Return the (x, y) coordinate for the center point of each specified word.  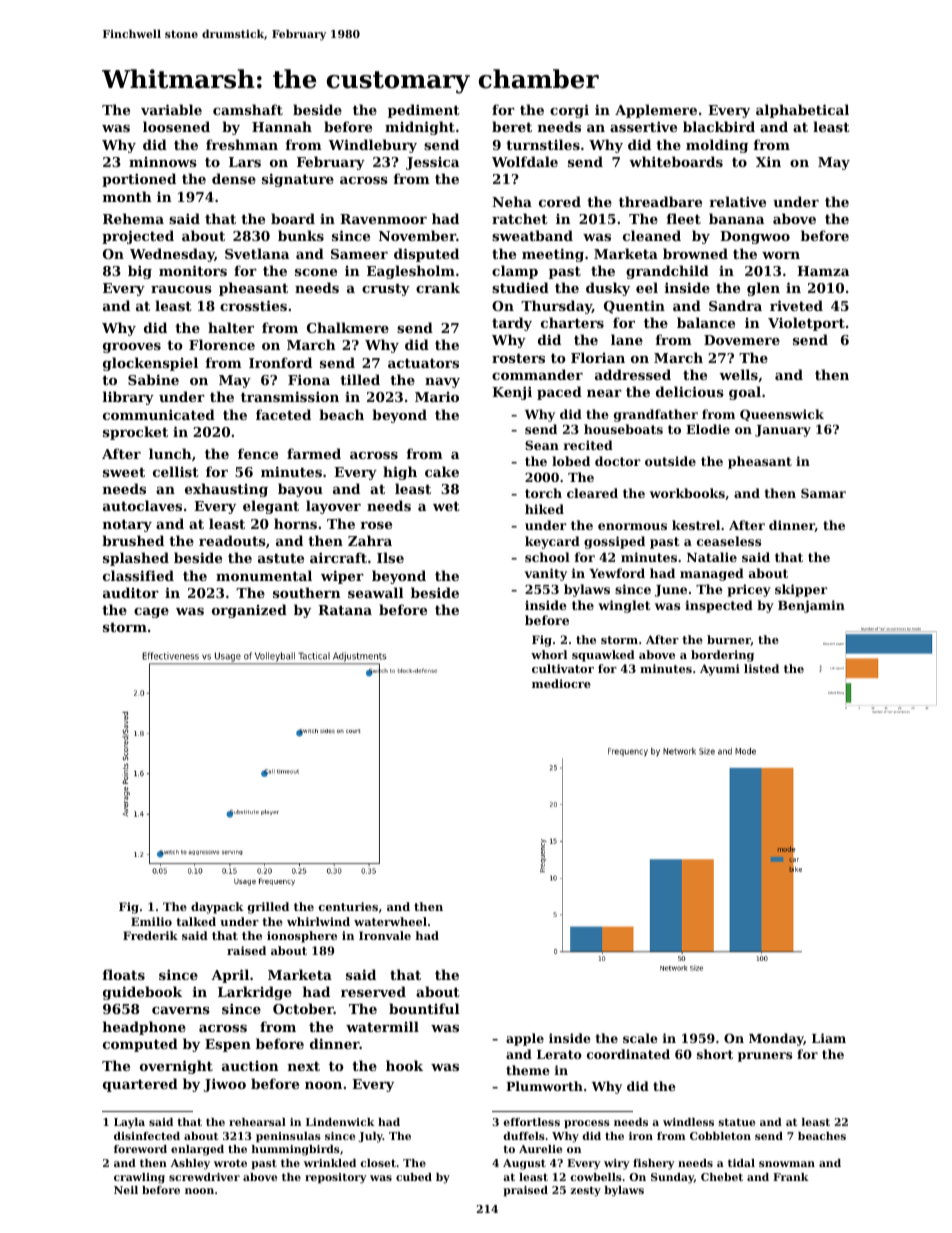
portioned (139, 180)
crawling (139, 1178)
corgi (569, 111)
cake (442, 471)
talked (196, 921)
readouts (232, 540)
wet (446, 506)
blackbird (719, 126)
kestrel (696, 525)
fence (258, 453)
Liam (829, 1038)
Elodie (708, 429)
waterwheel (390, 921)
